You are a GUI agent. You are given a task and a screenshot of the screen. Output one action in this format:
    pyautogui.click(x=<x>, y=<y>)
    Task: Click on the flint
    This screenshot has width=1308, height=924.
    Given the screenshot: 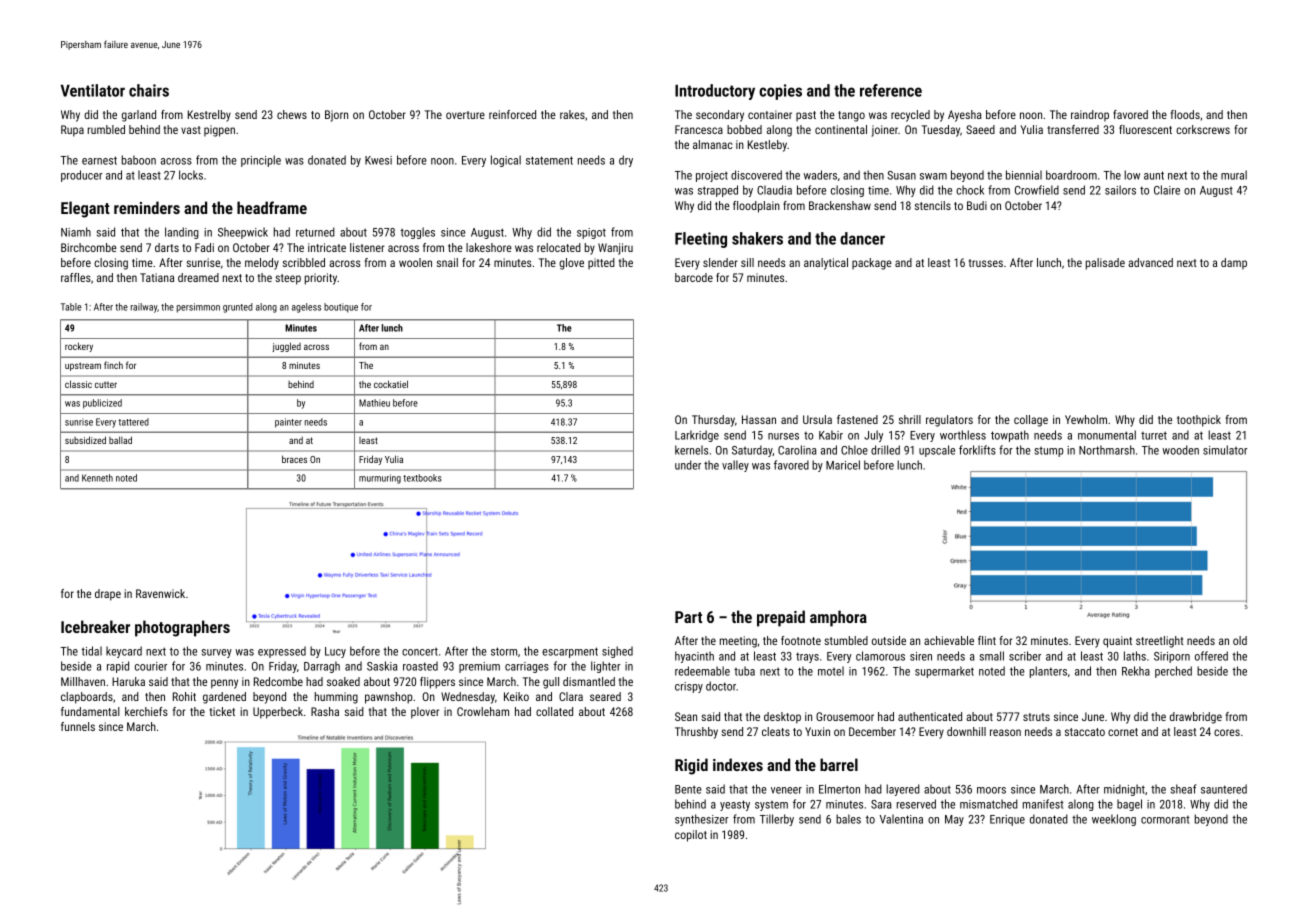 What is the action you would take?
    pyautogui.click(x=987, y=640)
